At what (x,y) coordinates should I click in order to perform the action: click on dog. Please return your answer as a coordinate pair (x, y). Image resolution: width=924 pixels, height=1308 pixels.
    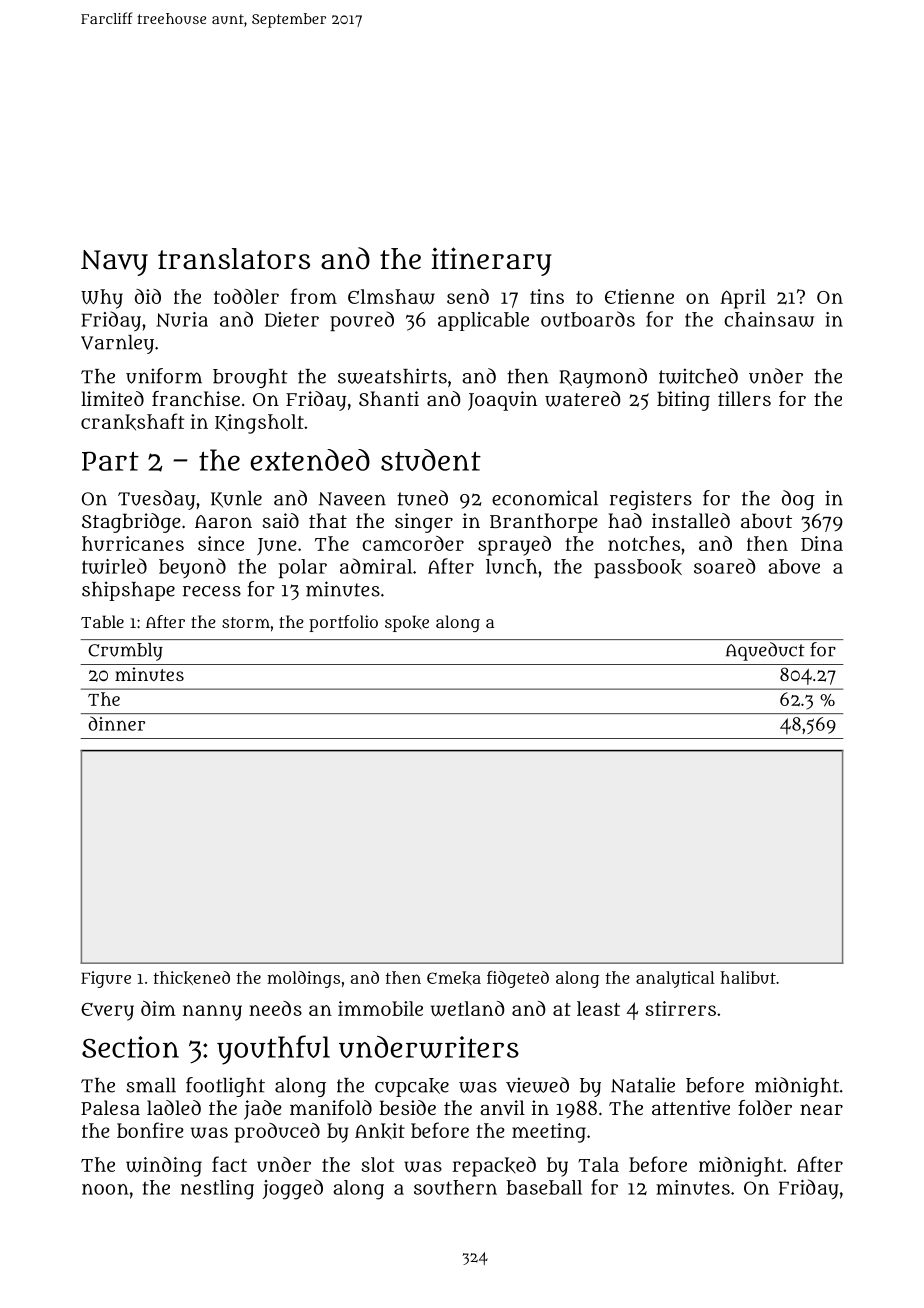
    Looking at the image, I should click on (798, 500).
